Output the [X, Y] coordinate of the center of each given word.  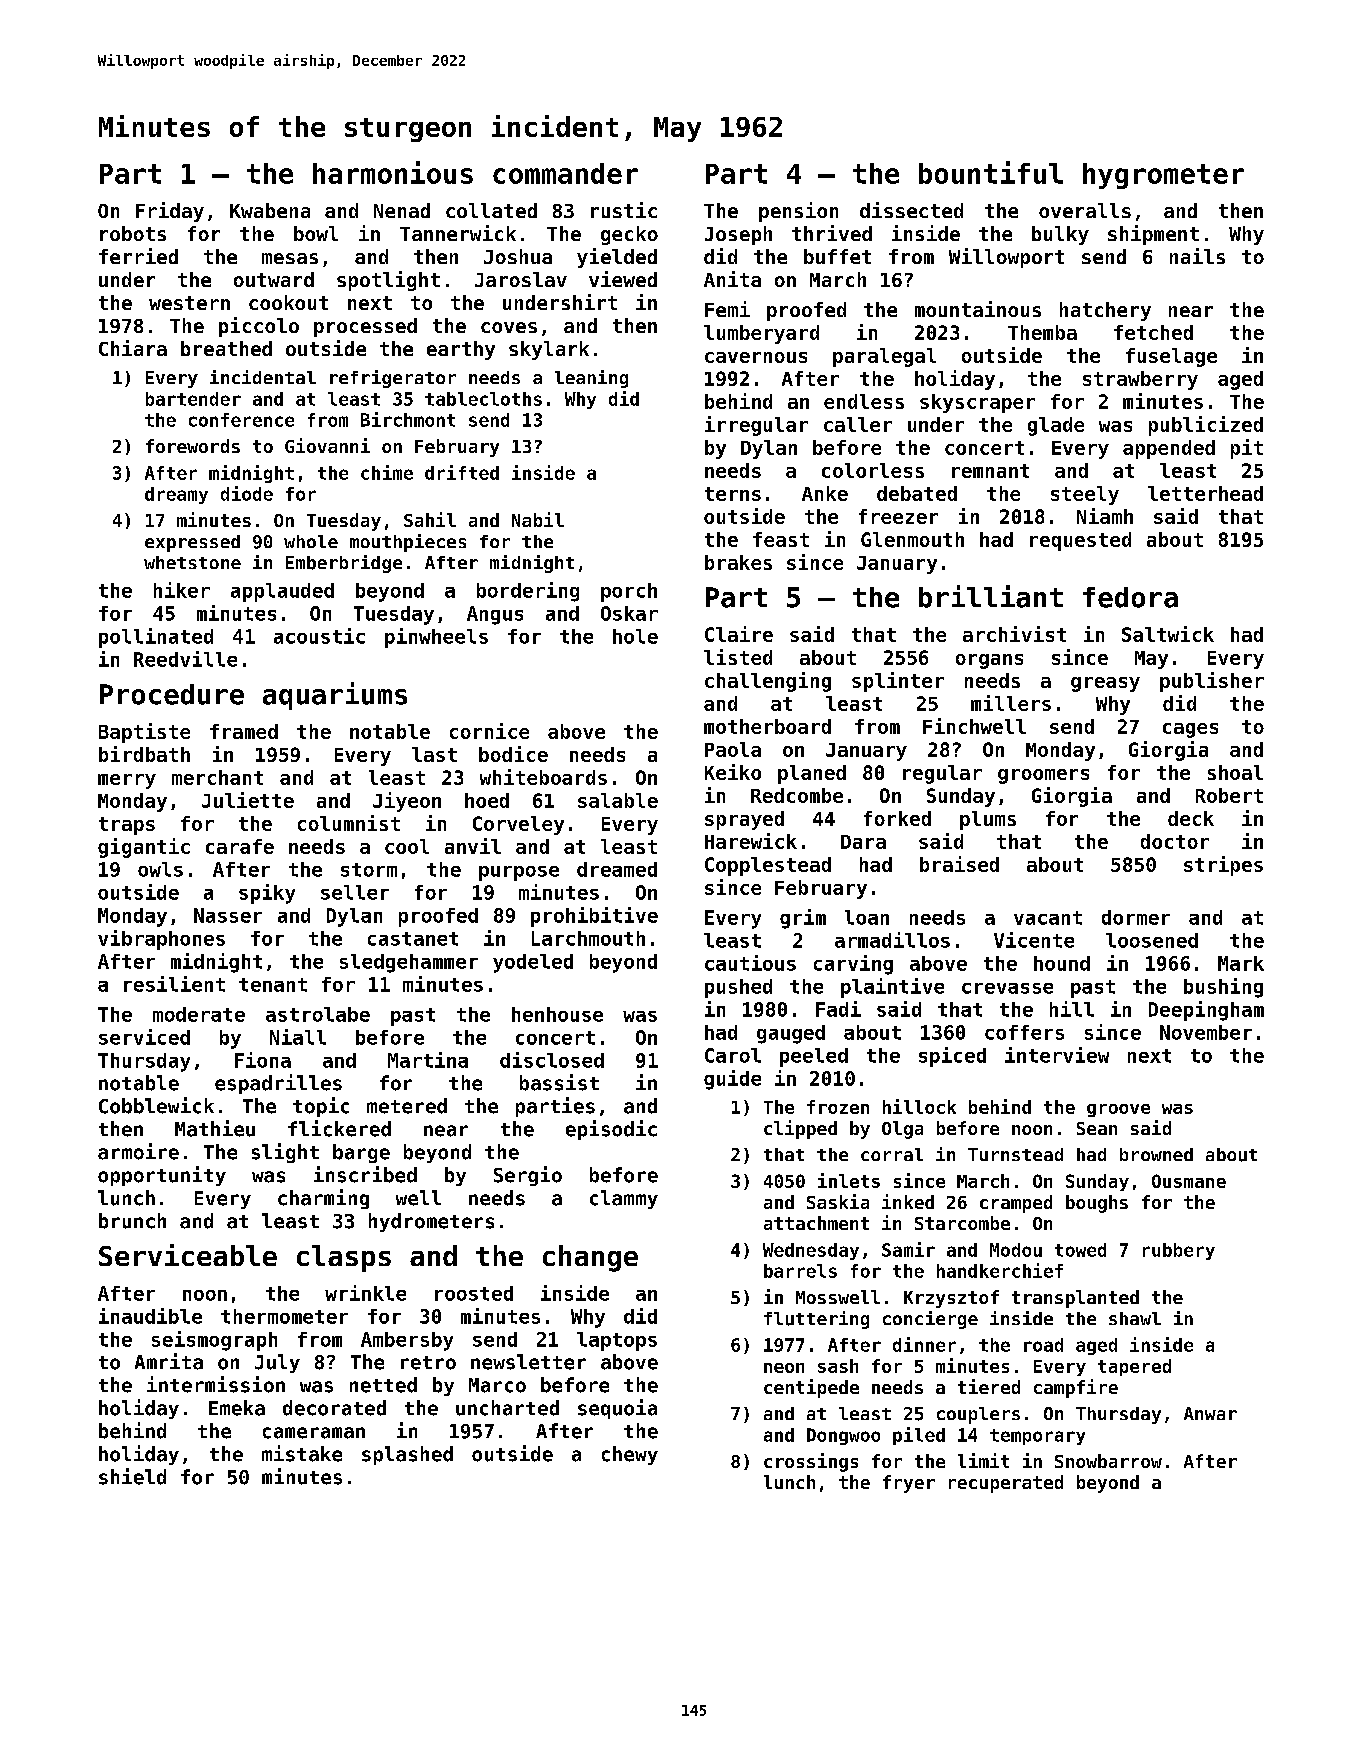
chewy [630, 1455]
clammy [624, 1199]
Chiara [133, 348]
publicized [1206, 426]
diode [247, 493]
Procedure [172, 694]
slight [285, 1153]
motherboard [767, 726]
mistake [302, 1453]
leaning [591, 379]
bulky [1060, 235]
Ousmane [1189, 1181]
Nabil [538, 519]
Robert [1229, 795]
